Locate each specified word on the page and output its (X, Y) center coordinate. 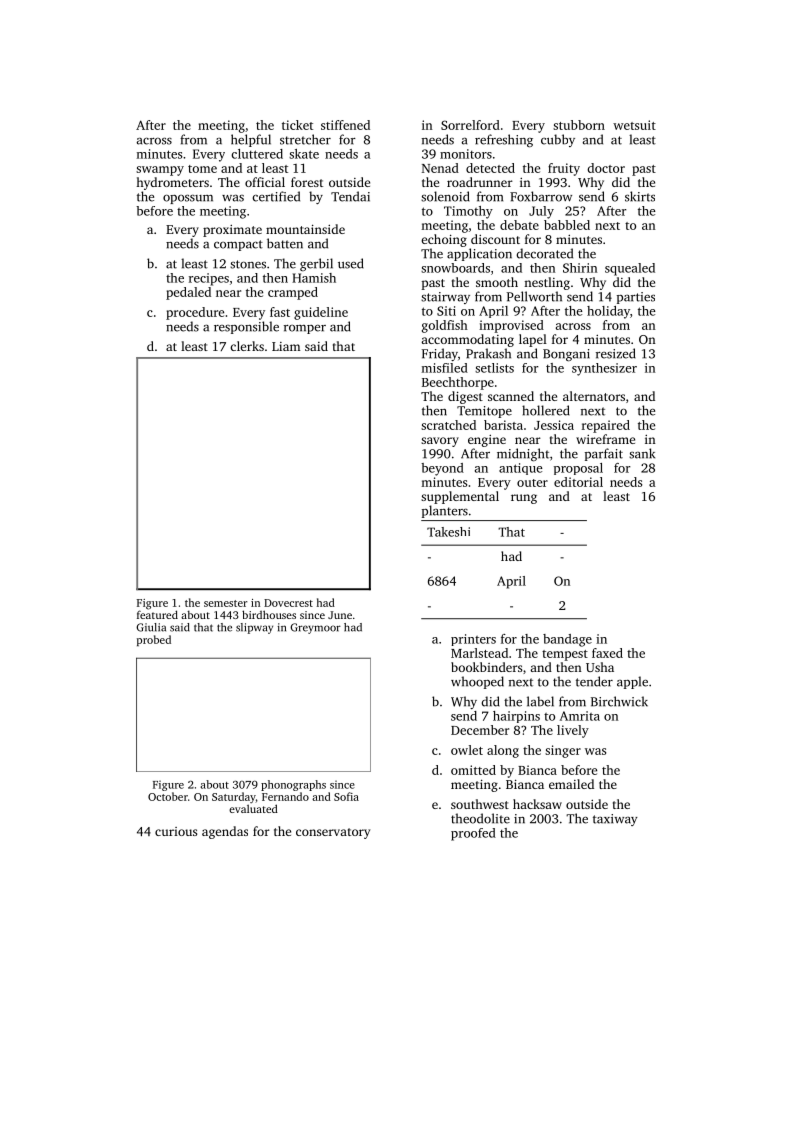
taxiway (615, 820)
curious (176, 831)
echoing (444, 240)
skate (304, 154)
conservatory (333, 833)
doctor (606, 168)
